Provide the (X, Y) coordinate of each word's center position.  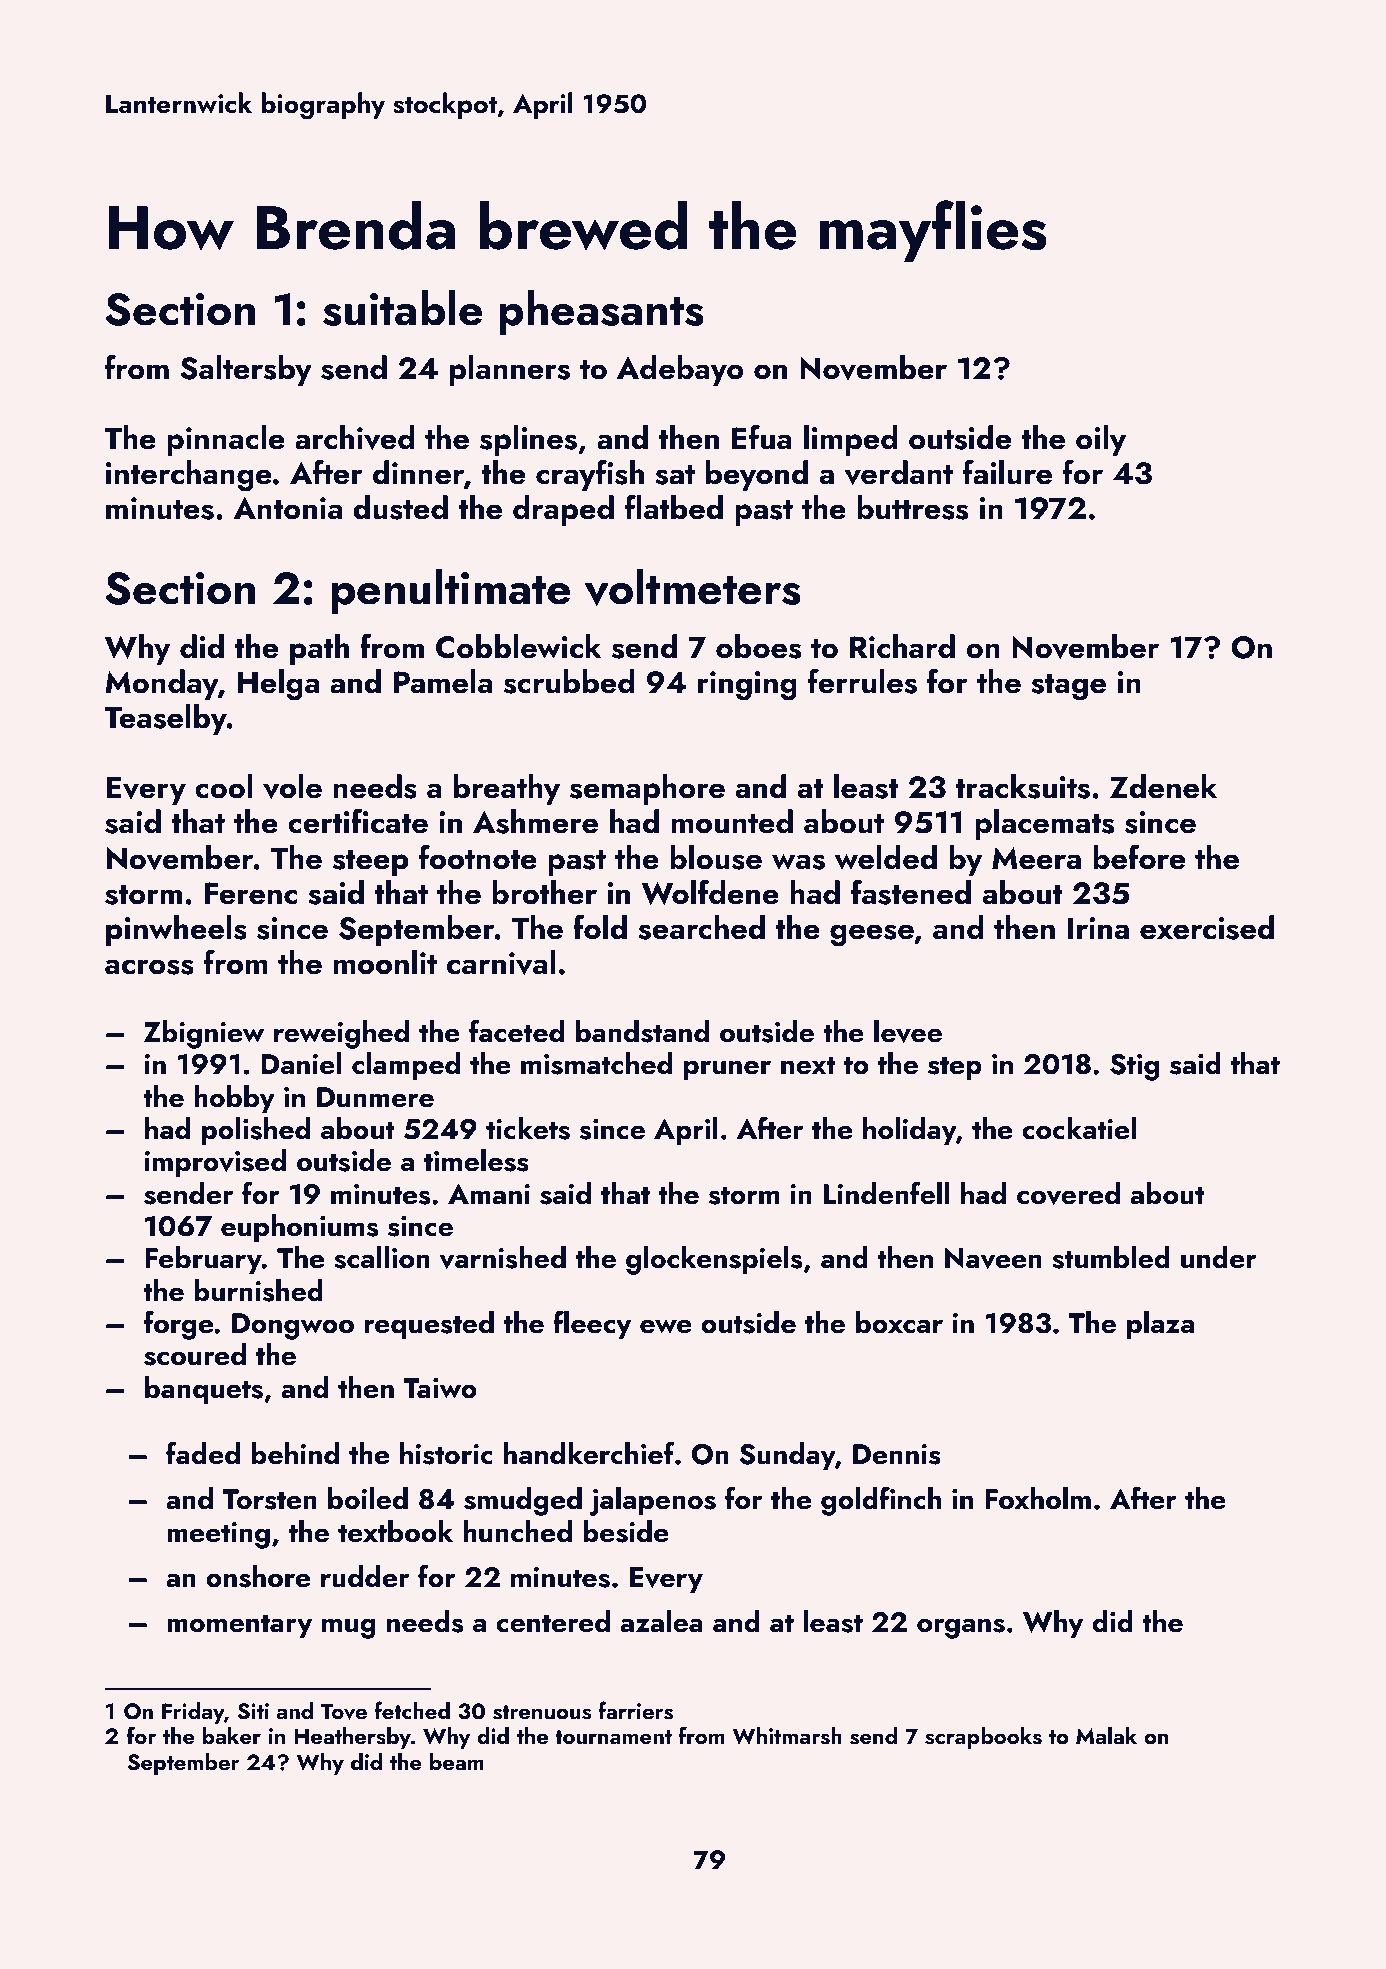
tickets (528, 1128)
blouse (716, 857)
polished (256, 1131)
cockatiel (1079, 1128)
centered (553, 1621)
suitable (402, 308)
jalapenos (652, 1501)
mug (349, 1629)
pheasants (601, 312)
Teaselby (165, 719)
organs (961, 1628)
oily (1101, 440)
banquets (204, 1390)
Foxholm (1038, 1498)
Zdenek (1163, 786)
